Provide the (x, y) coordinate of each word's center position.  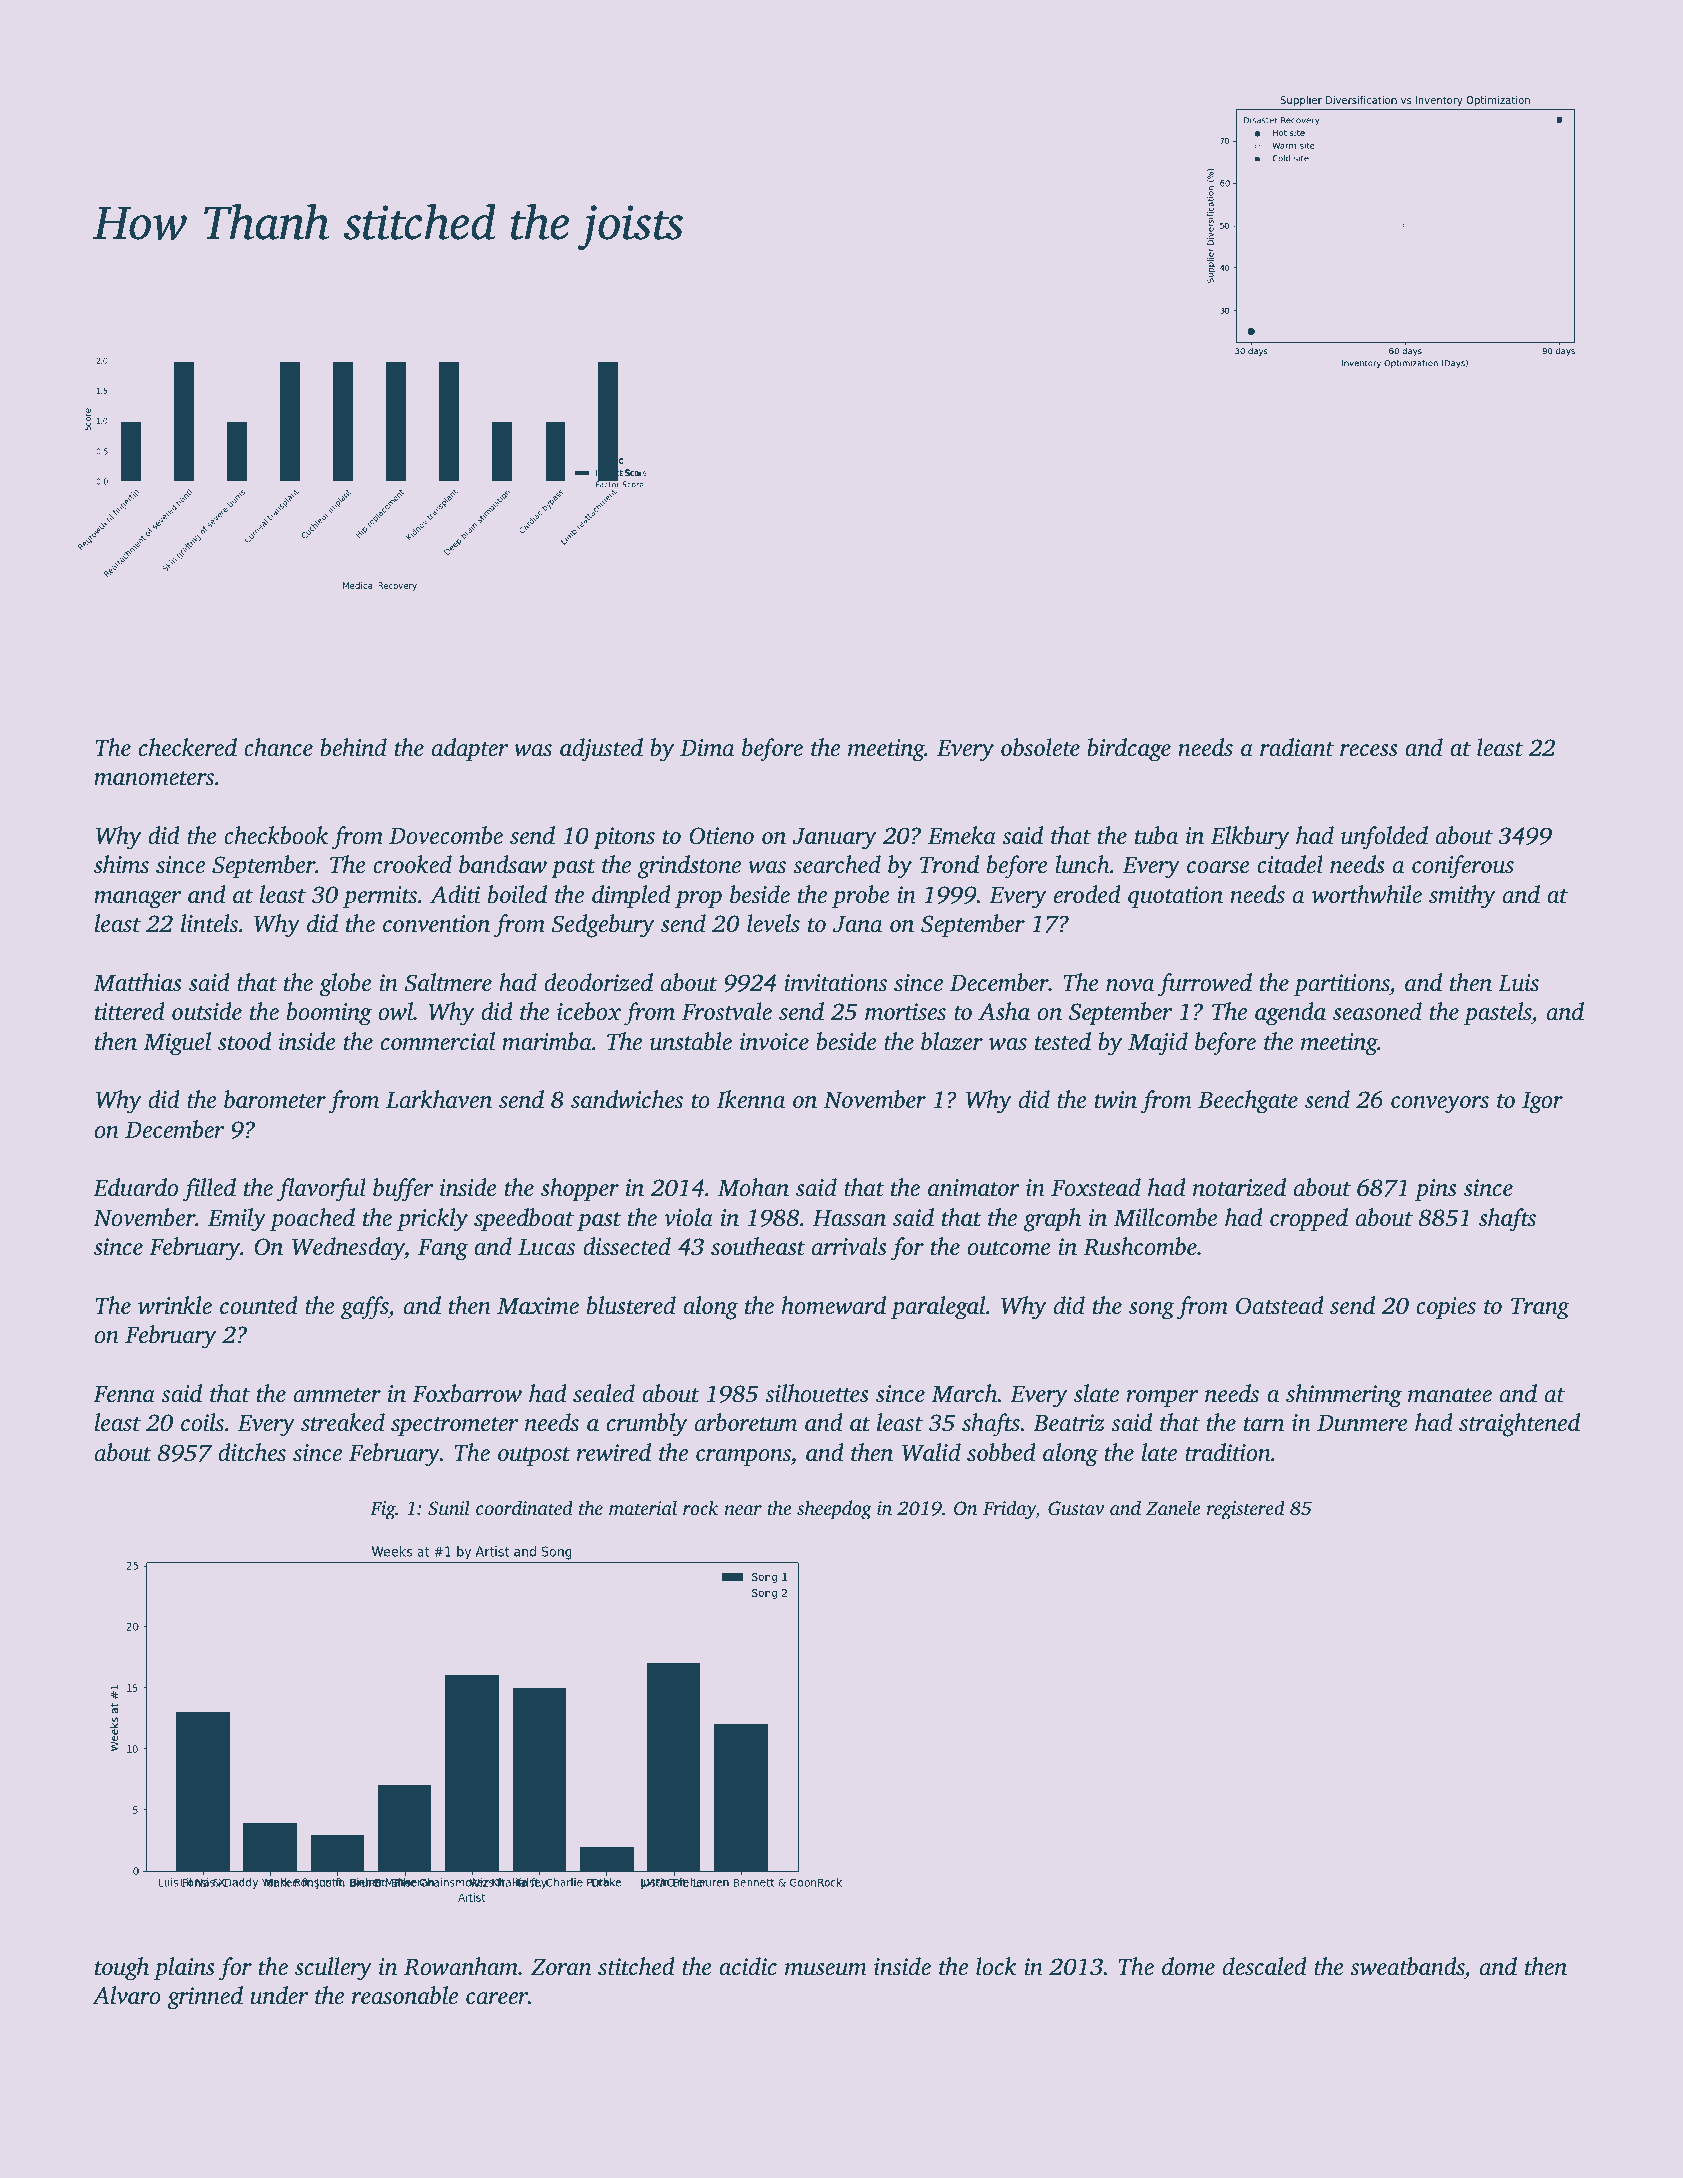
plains (184, 1969)
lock (996, 1966)
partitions (1342, 985)
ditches (252, 1452)
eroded (1087, 894)
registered (1245, 1510)
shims (121, 864)
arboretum (746, 1422)
